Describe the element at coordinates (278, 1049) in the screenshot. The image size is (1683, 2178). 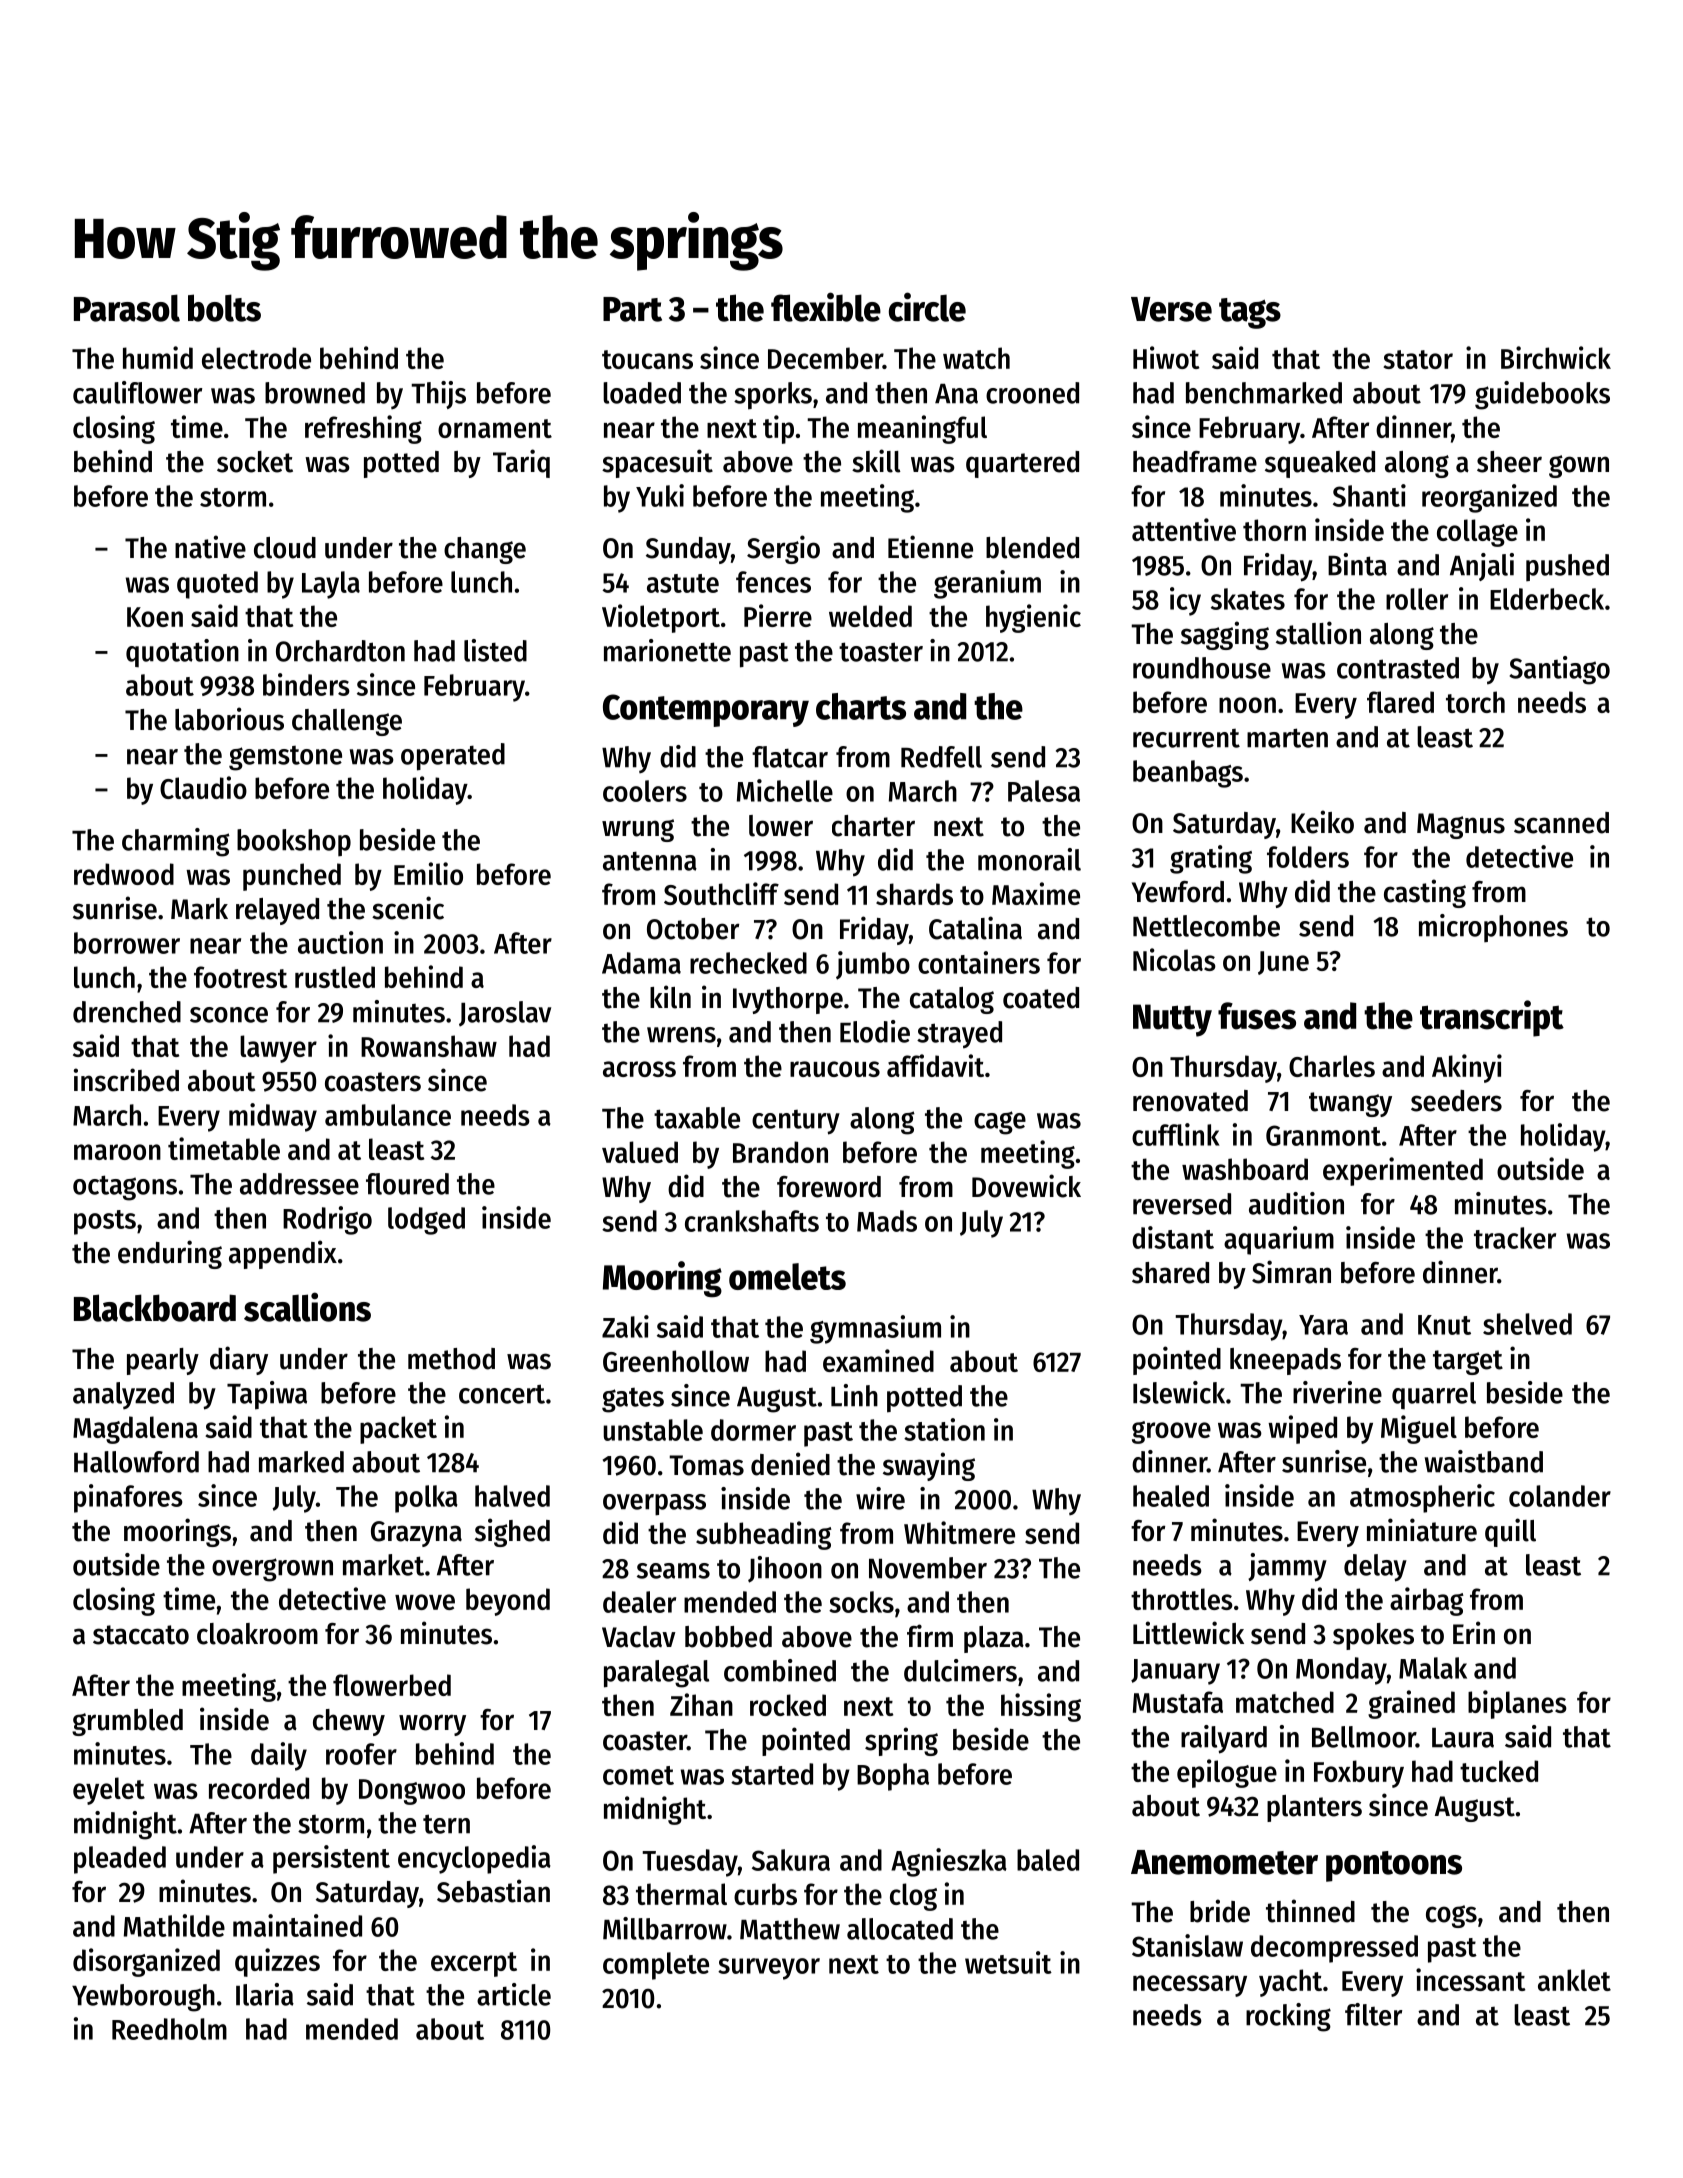
I see `lawyer` at that location.
